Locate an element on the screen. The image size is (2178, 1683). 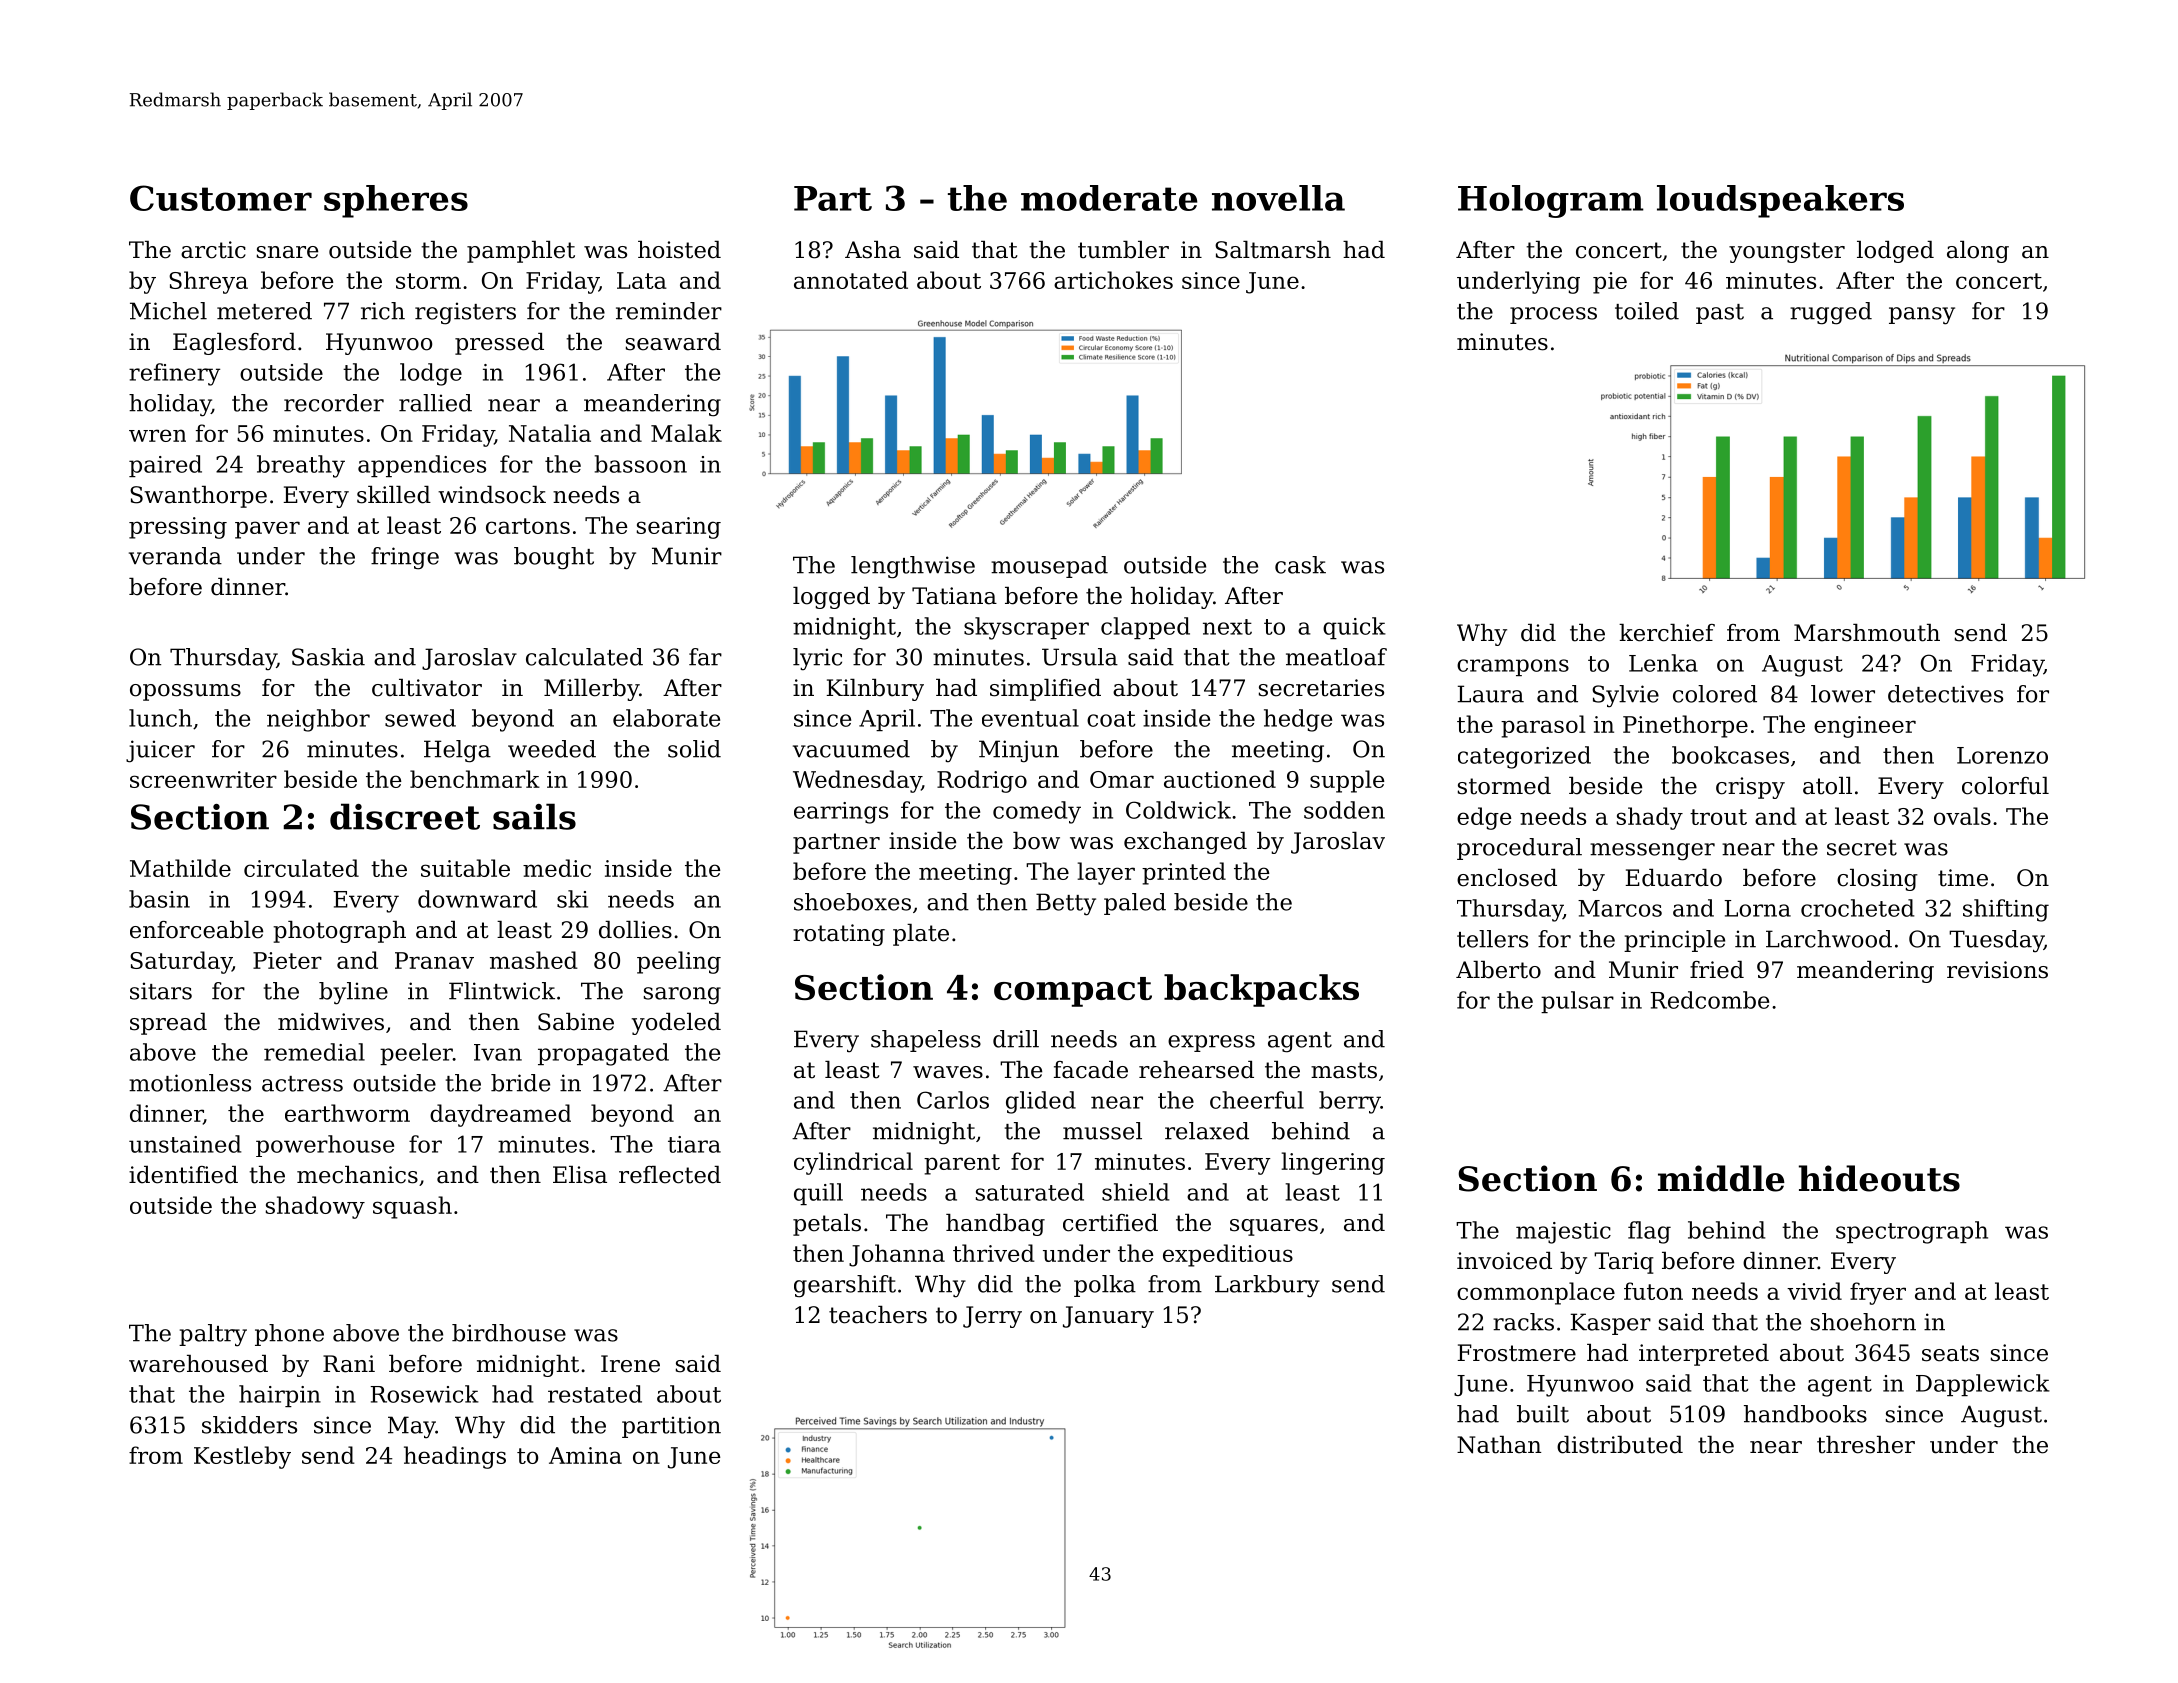
Customer is located at coordinates (221, 198).
